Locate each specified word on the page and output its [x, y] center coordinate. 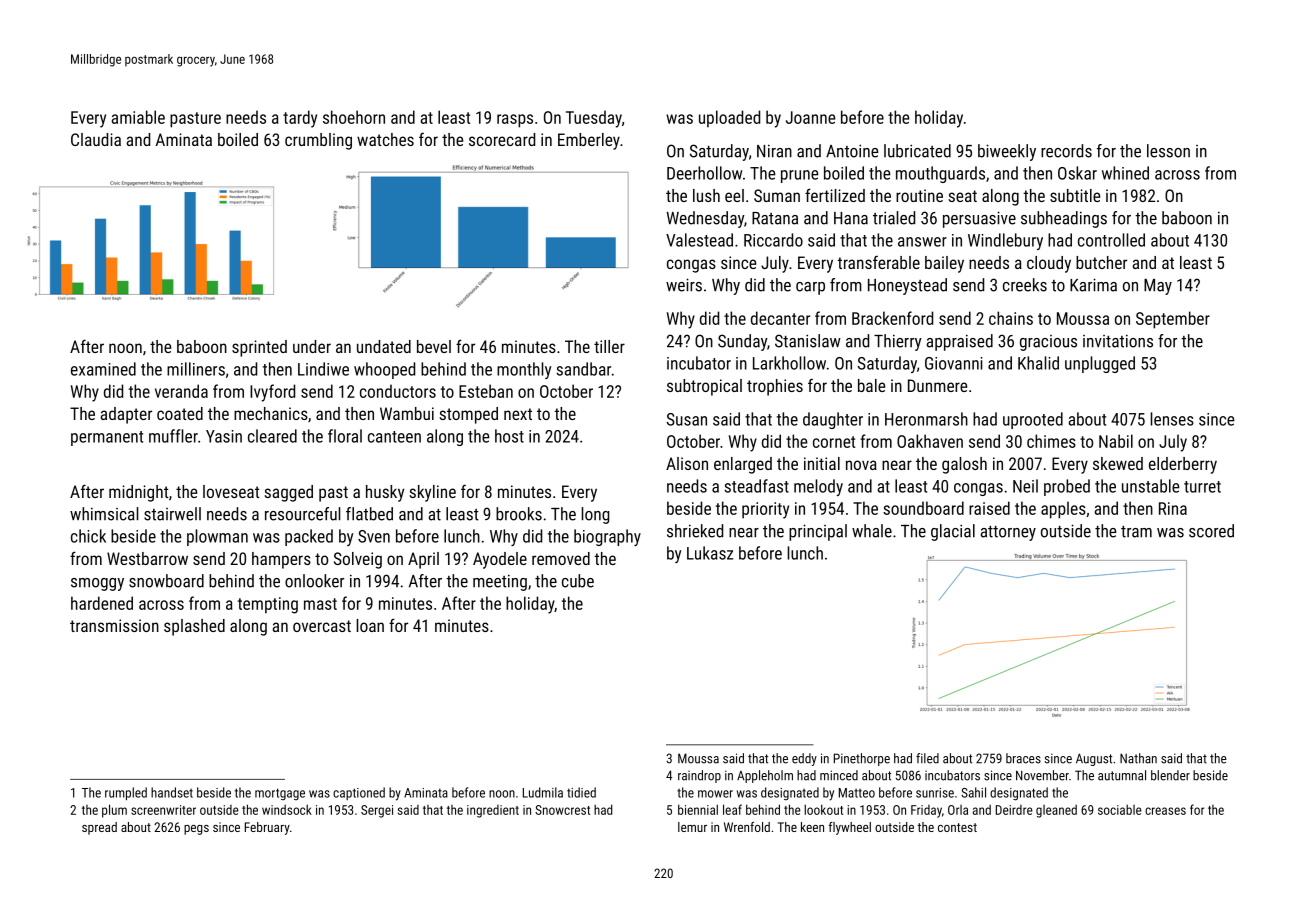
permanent [107, 438]
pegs [196, 830]
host [509, 436]
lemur [692, 827]
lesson [1168, 151]
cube [578, 581]
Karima [1093, 285]
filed [927, 758]
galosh [964, 465]
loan [370, 625]
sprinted [259, 348]
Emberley [589, 141]
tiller [609, 346]
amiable [138, 117]
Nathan [1138, 758]
